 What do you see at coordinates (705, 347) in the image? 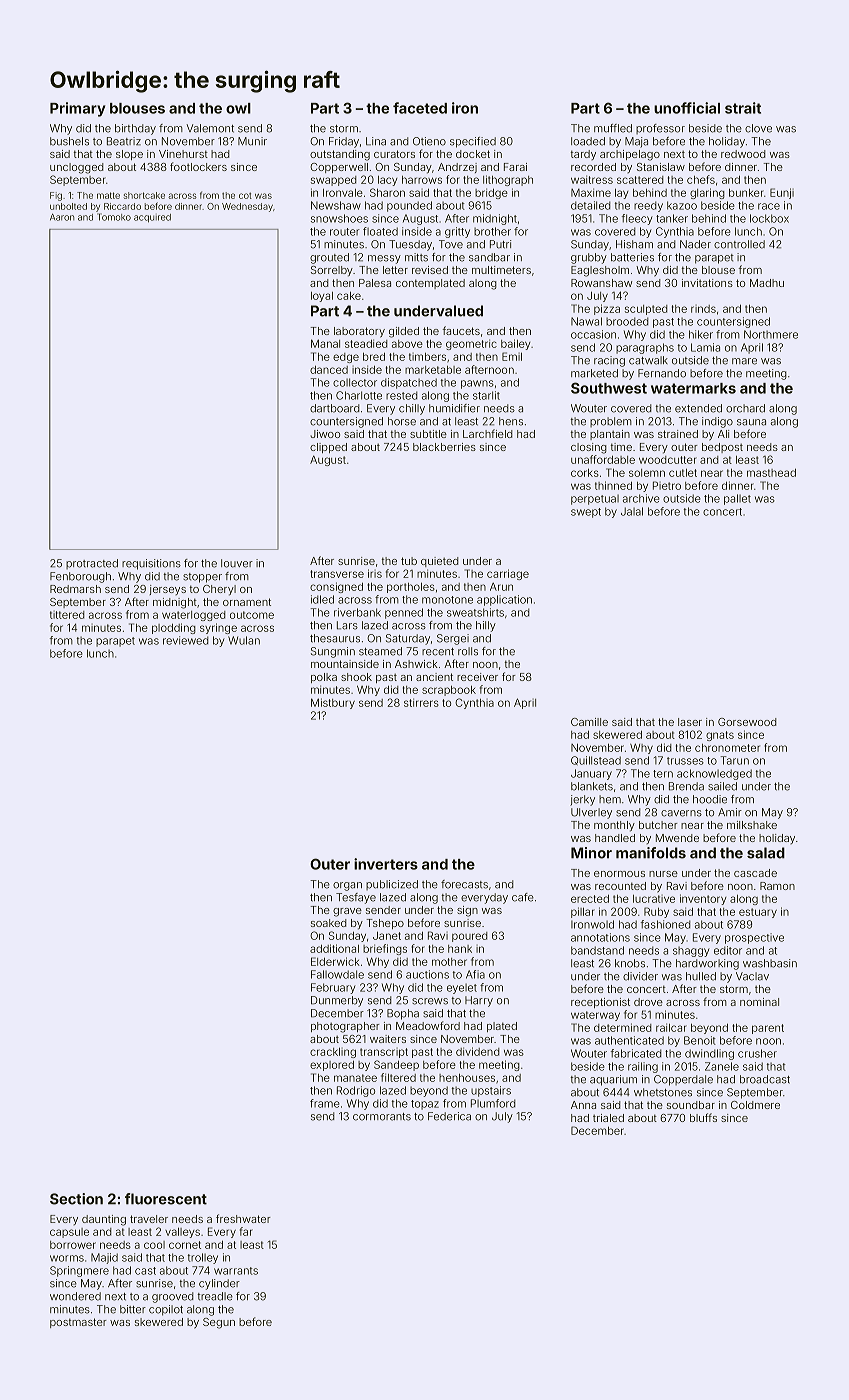
I see `Lamia` at bounding box center [705, 347].
